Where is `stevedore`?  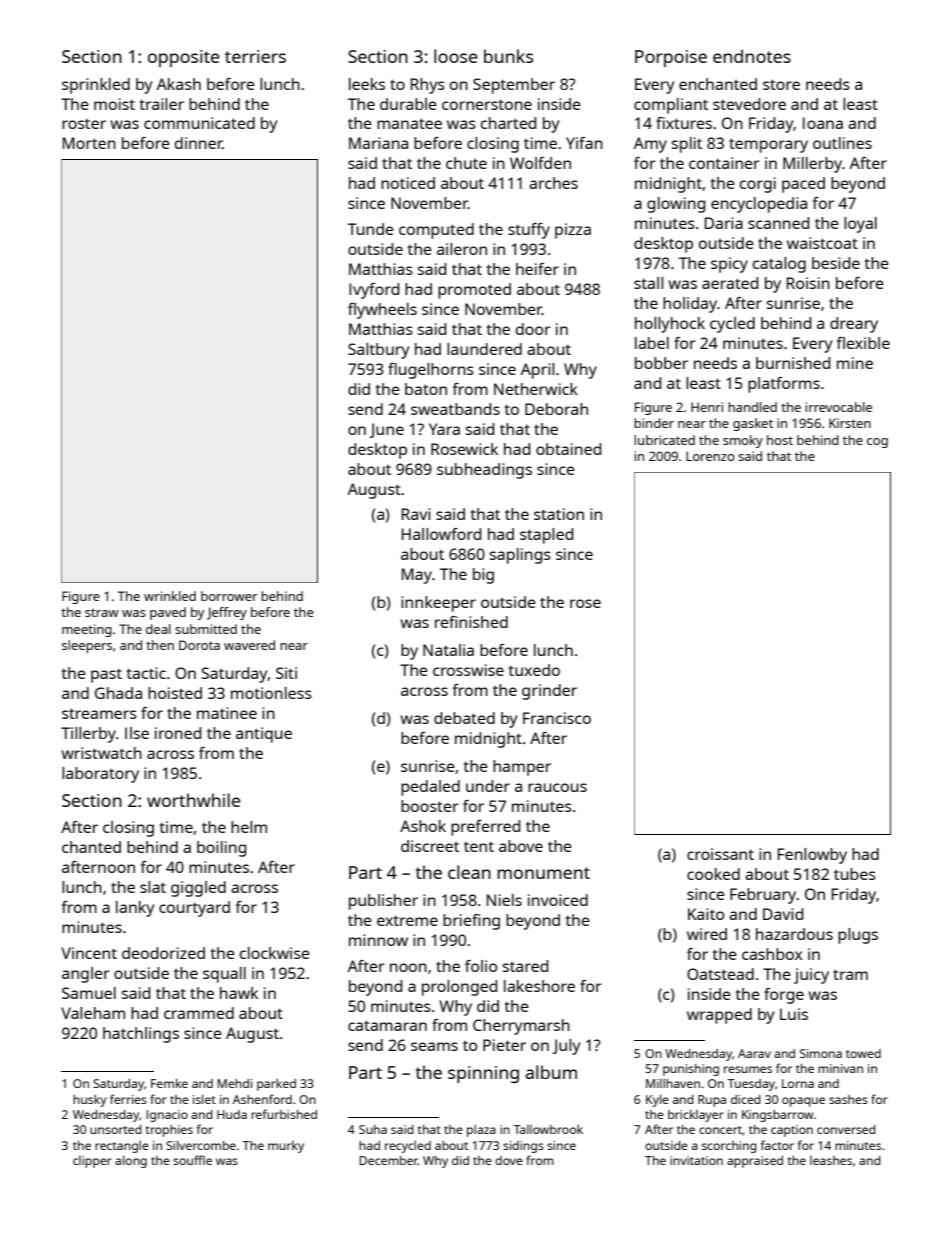 stevedore is located at coordinates (749, 104).
